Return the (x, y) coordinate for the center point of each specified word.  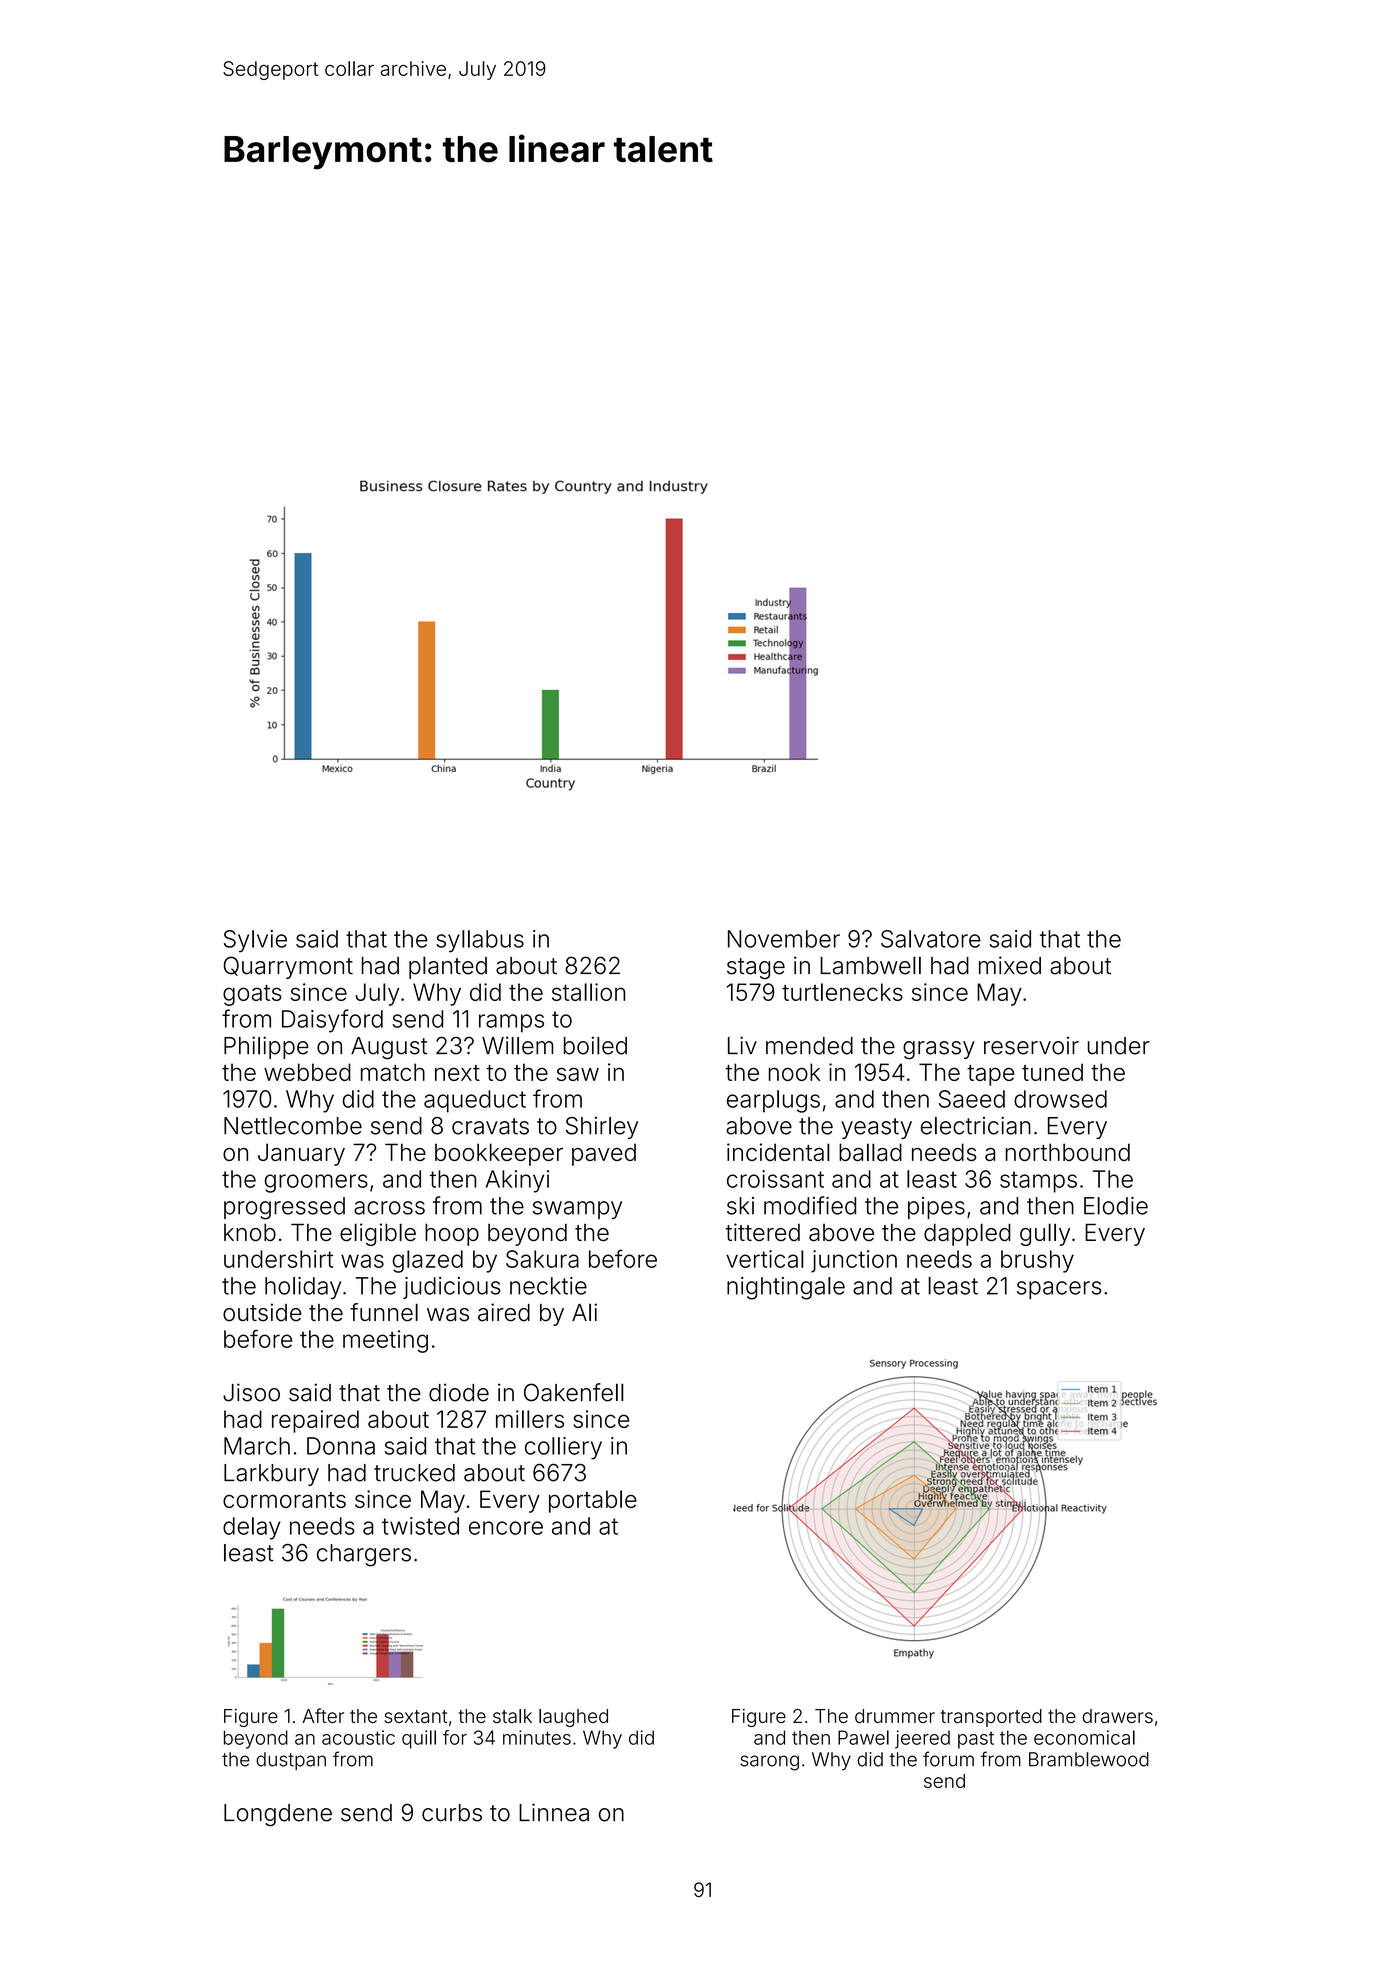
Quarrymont (288, 967)
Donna (341, 1446)
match (393, 1072)
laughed (573, 1718)
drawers (1117, 1716)
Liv (742, 1045)
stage (756, 968)
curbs (452, 1813)
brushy (1037, 1261)
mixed (1010, 965)
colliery (563, 1448)
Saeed (972, 1099)
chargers (364, 1555)
